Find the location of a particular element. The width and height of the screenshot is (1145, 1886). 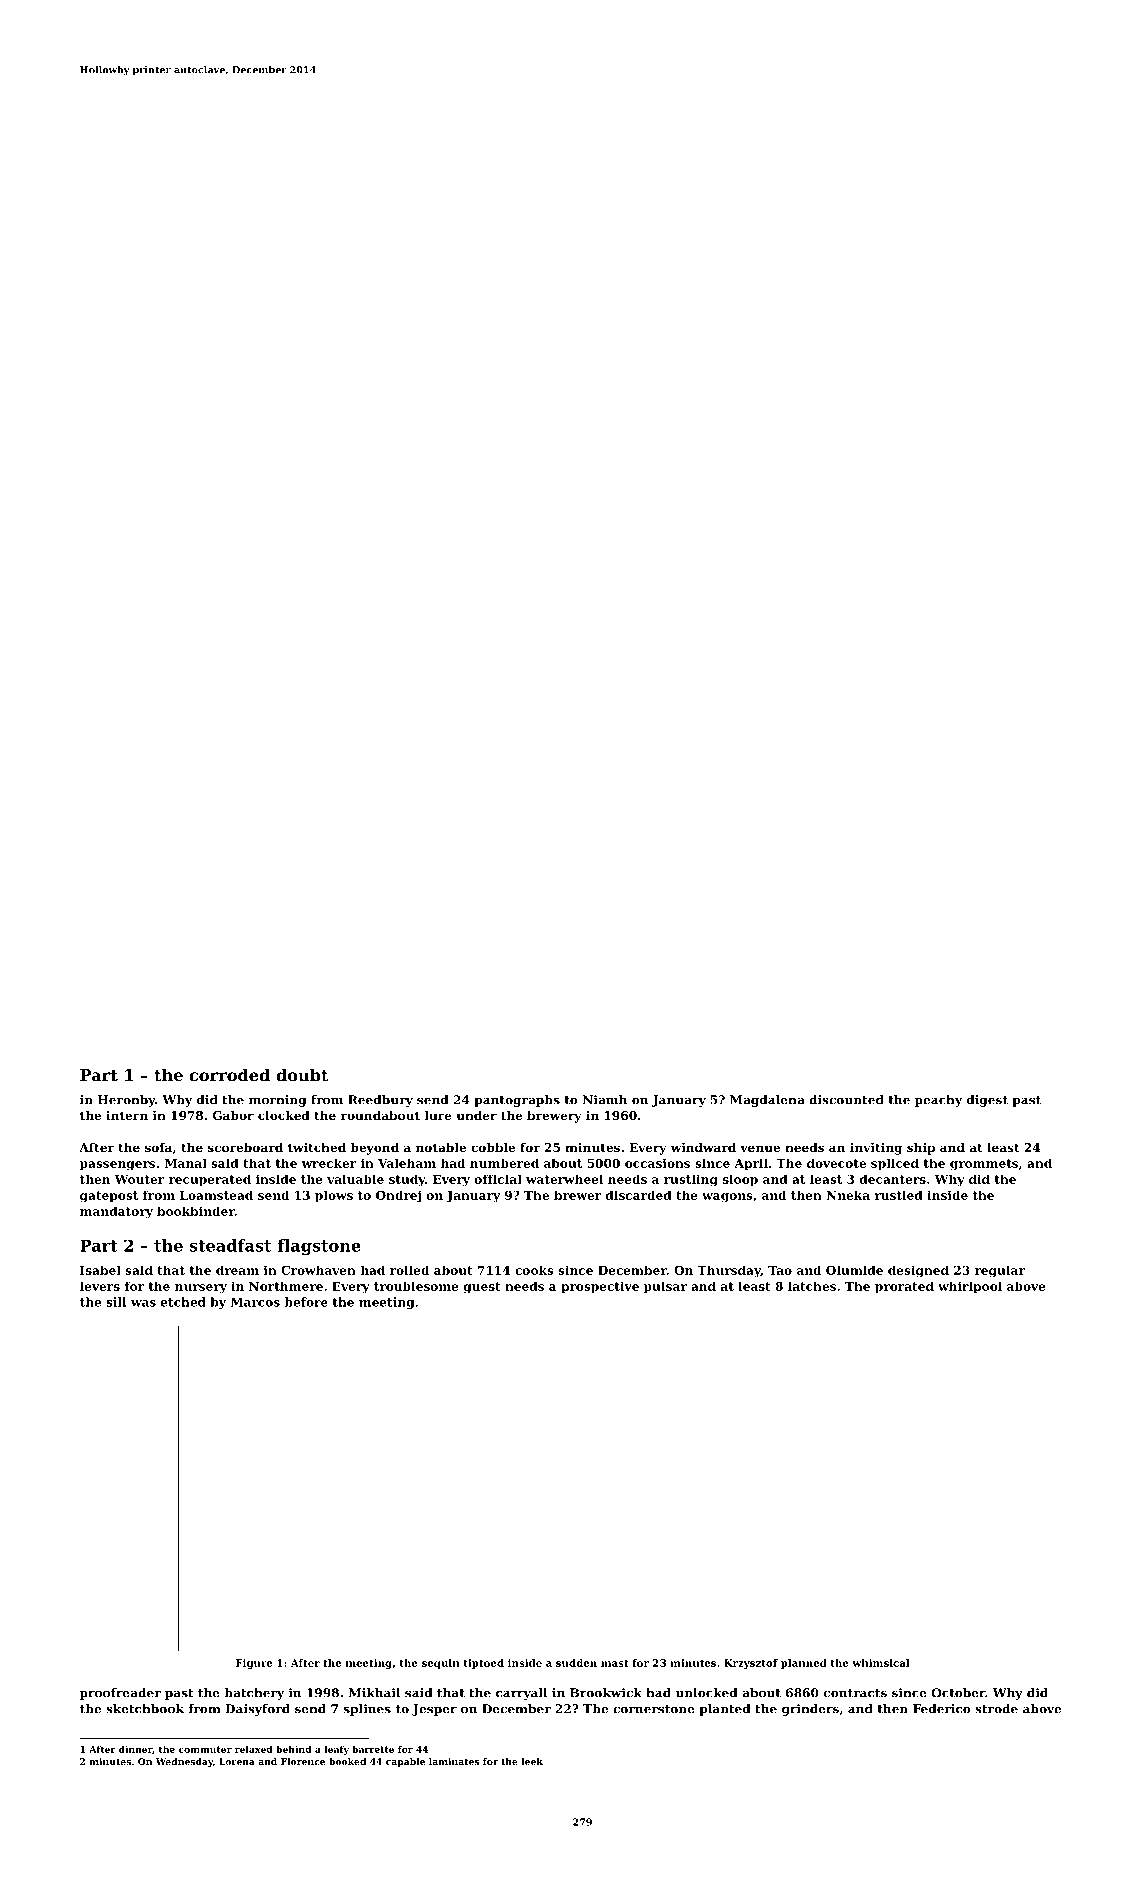

pulsar is located at coordinates (665, 1287).
